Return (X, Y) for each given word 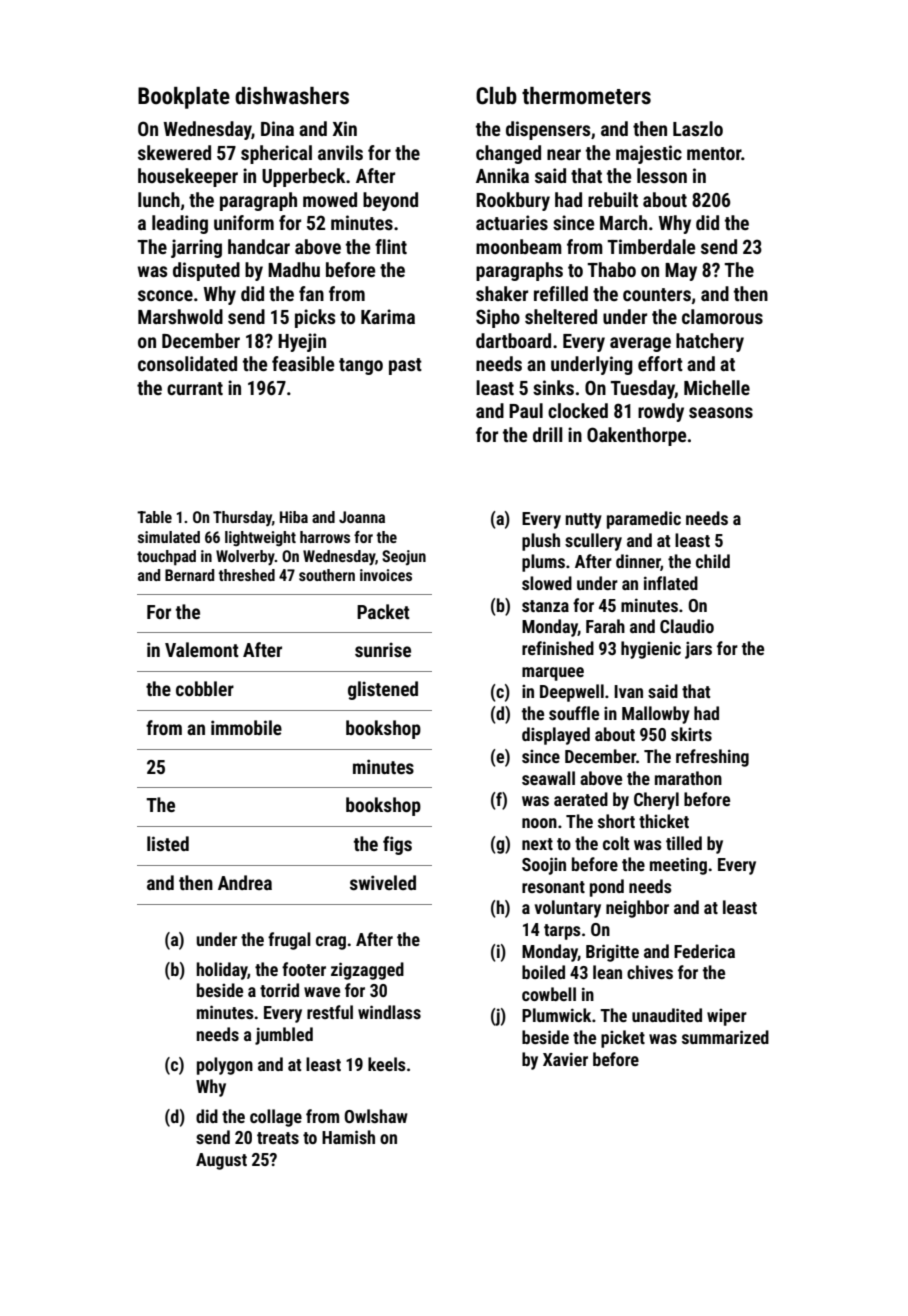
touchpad (166, 558)
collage (276, 1118)
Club (496, 96)
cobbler (205, 688)
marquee (553, 674)
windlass (389, 1012)
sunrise (383, 649)
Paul (526, 410)
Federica (704, 951)
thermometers (586, 96)
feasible (303, 363)
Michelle (717, 387)
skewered (174, 152)
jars (698, 650)
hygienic (651, 650)
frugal (289, 941)
